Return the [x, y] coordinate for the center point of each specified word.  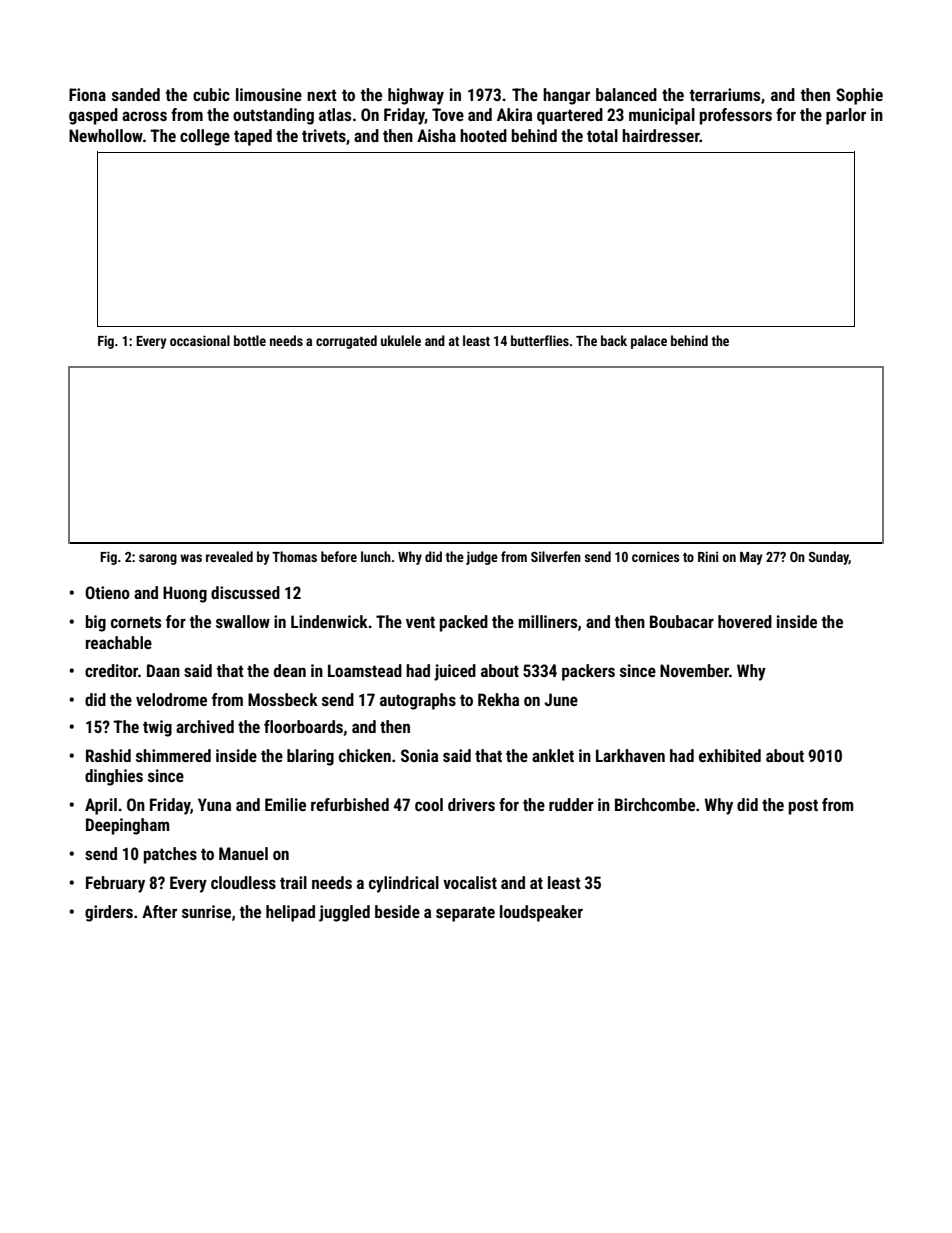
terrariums [725, 94]
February [115, 884]
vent [420, 622]
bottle [250, 340]
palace [649, 342]
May [751, 558]
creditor [111, 670]
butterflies [540, 340]
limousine [269, 94]
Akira [514, 114]
